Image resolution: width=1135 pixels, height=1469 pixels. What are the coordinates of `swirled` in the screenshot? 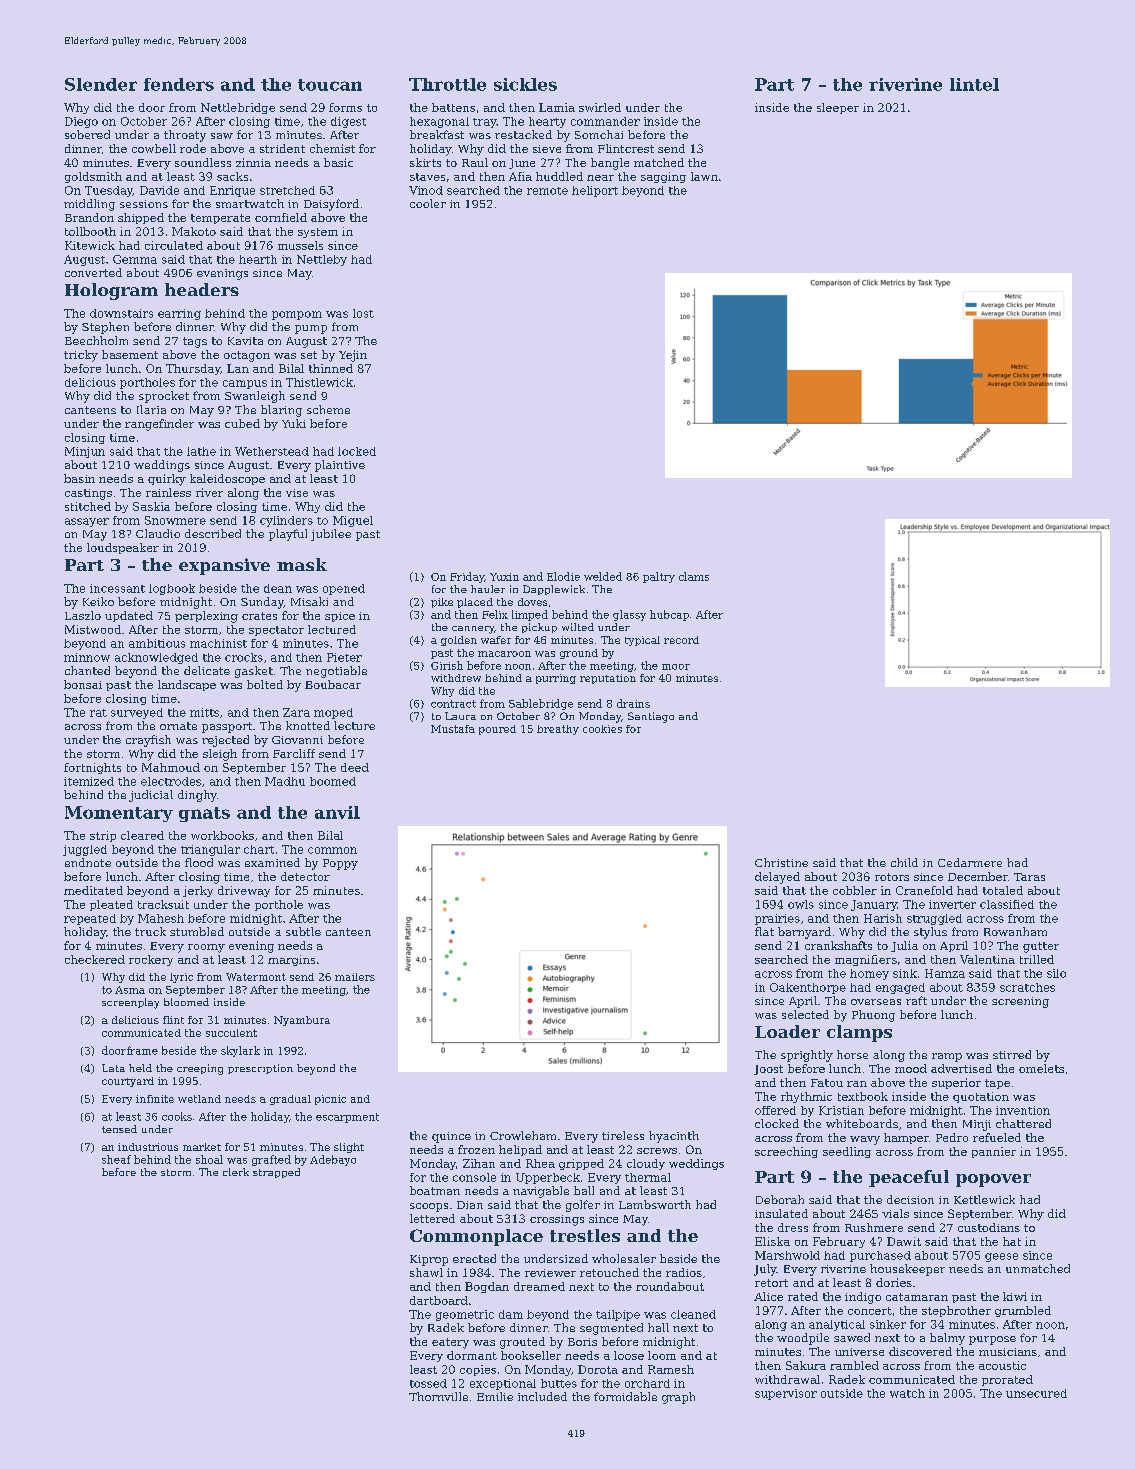 It's located at (600, 107).
